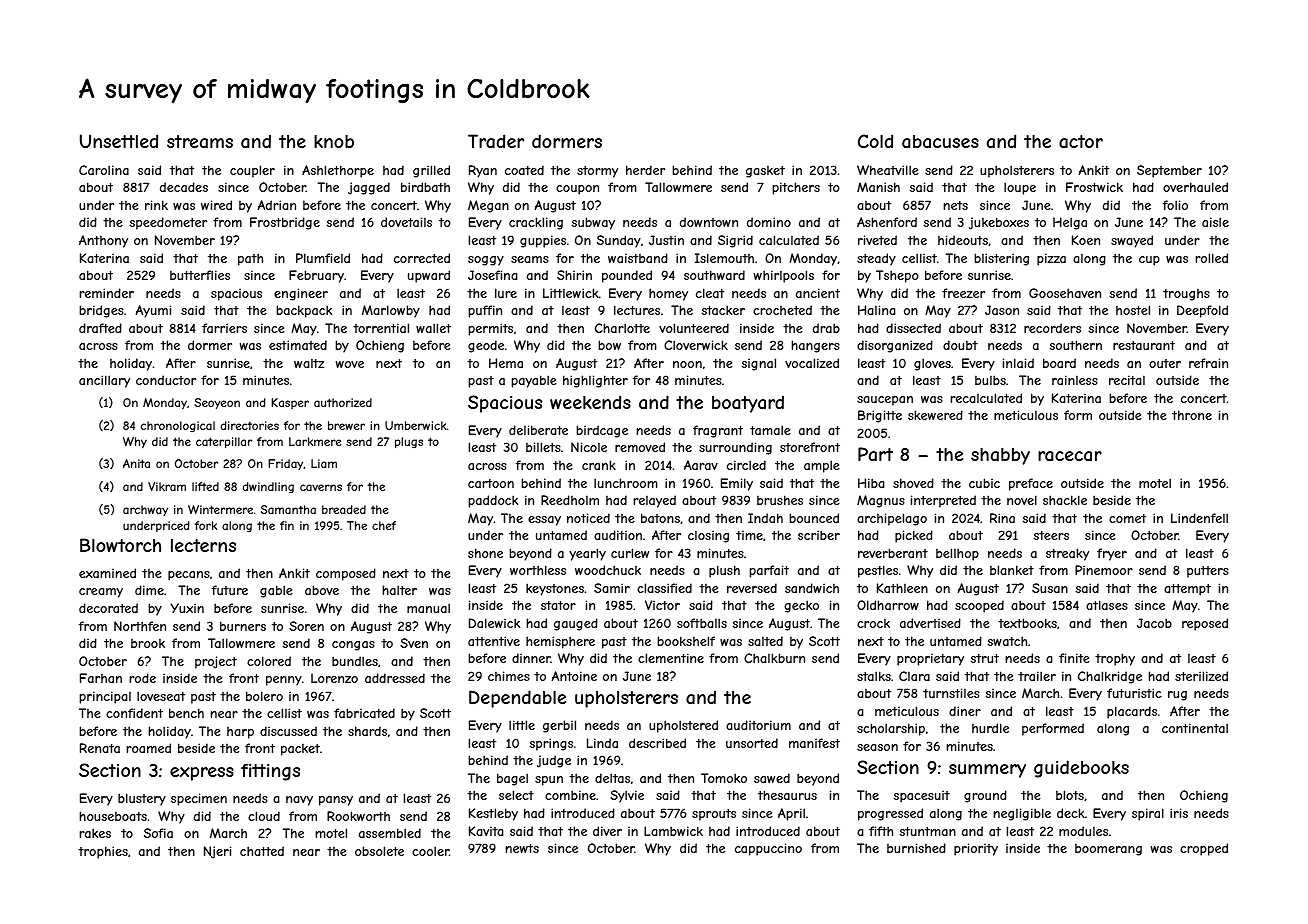  What do you see at coordinates (607, 831) in the document?
I see `diver` at bounding box center [607, 831].
